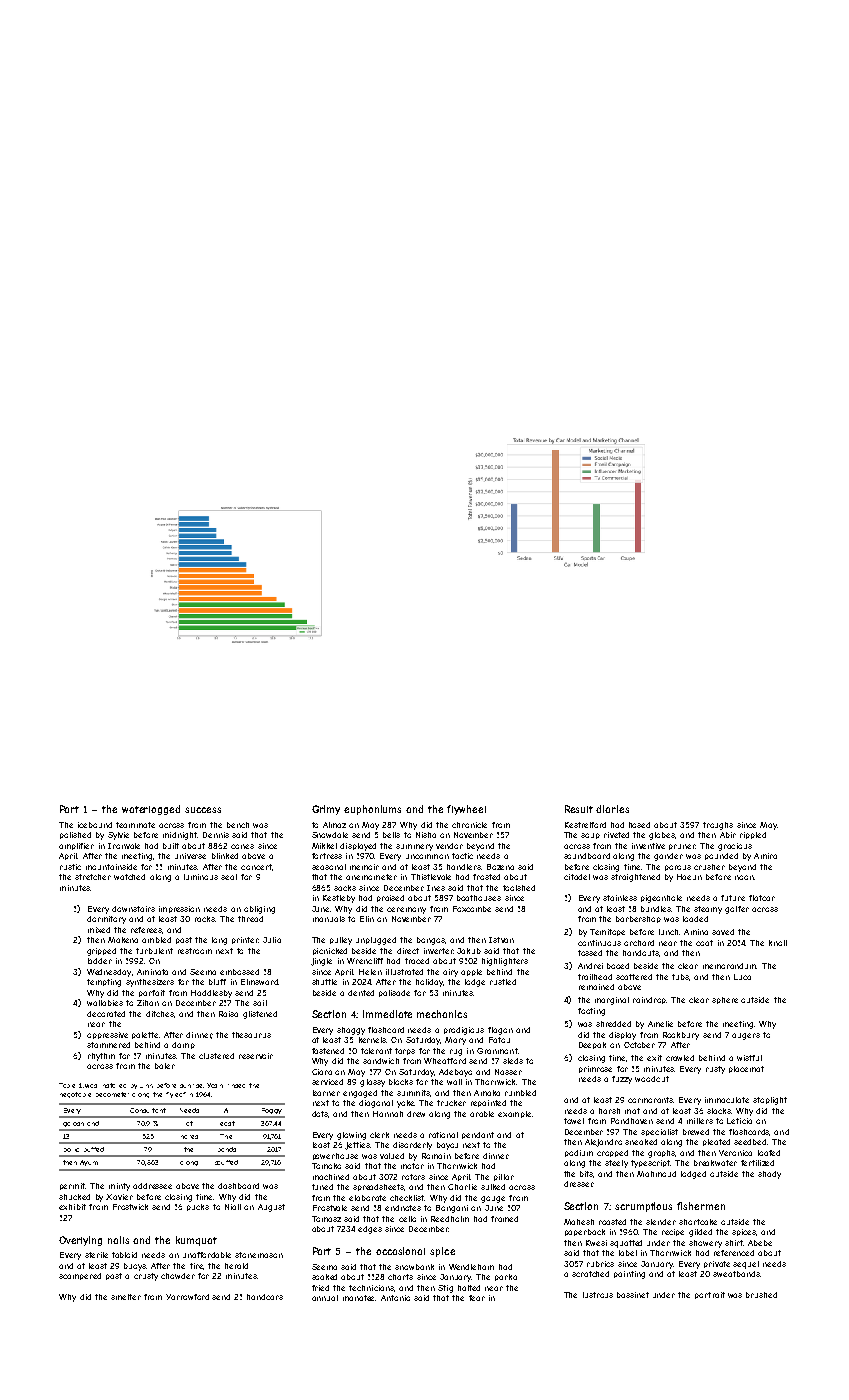  Describe the element at coordinates (119, 1197) in the screenshot. I see `Xavier` at that location.
